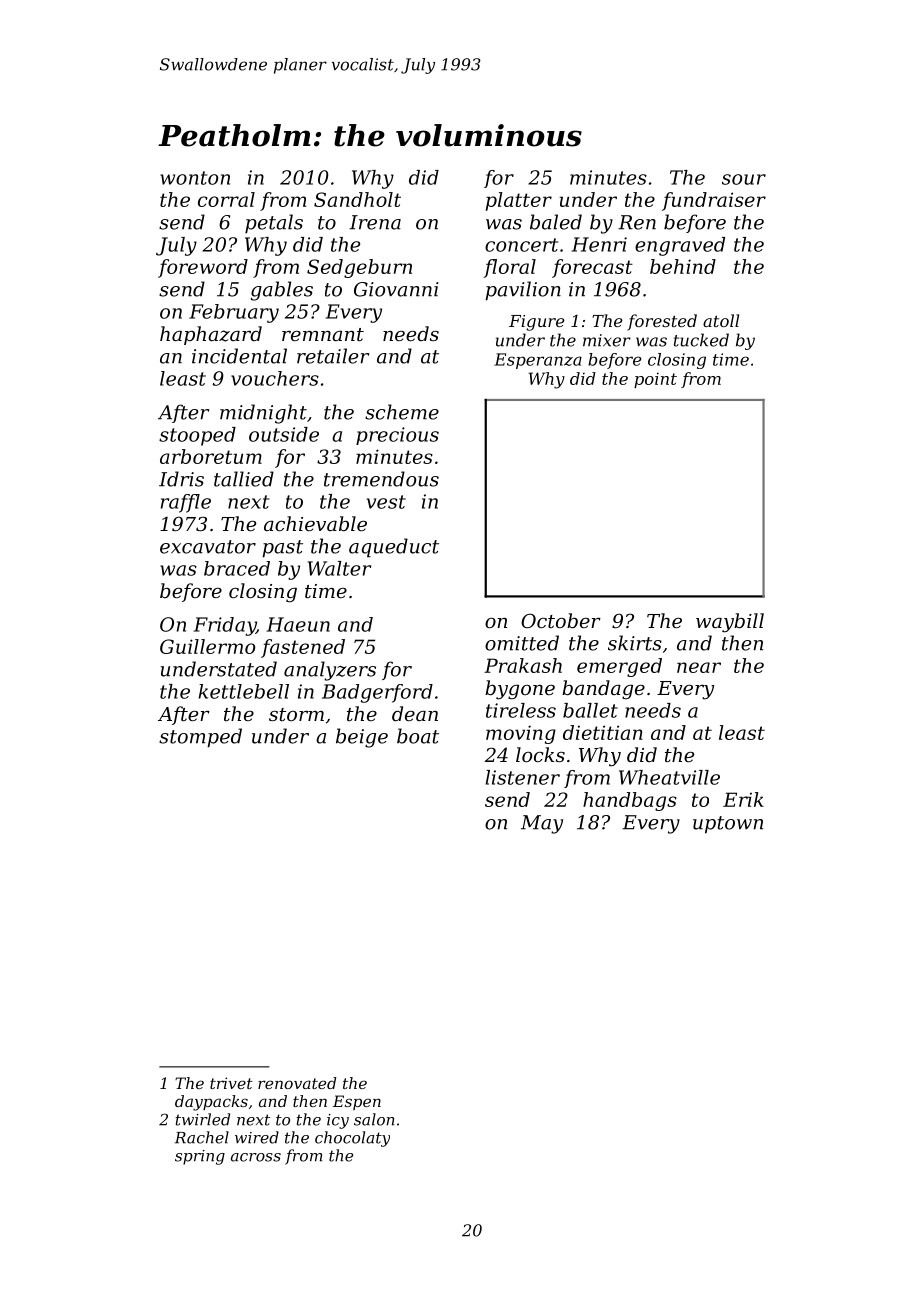 The image size is (924, 1311). I want to click on May, so click(542, 824).
